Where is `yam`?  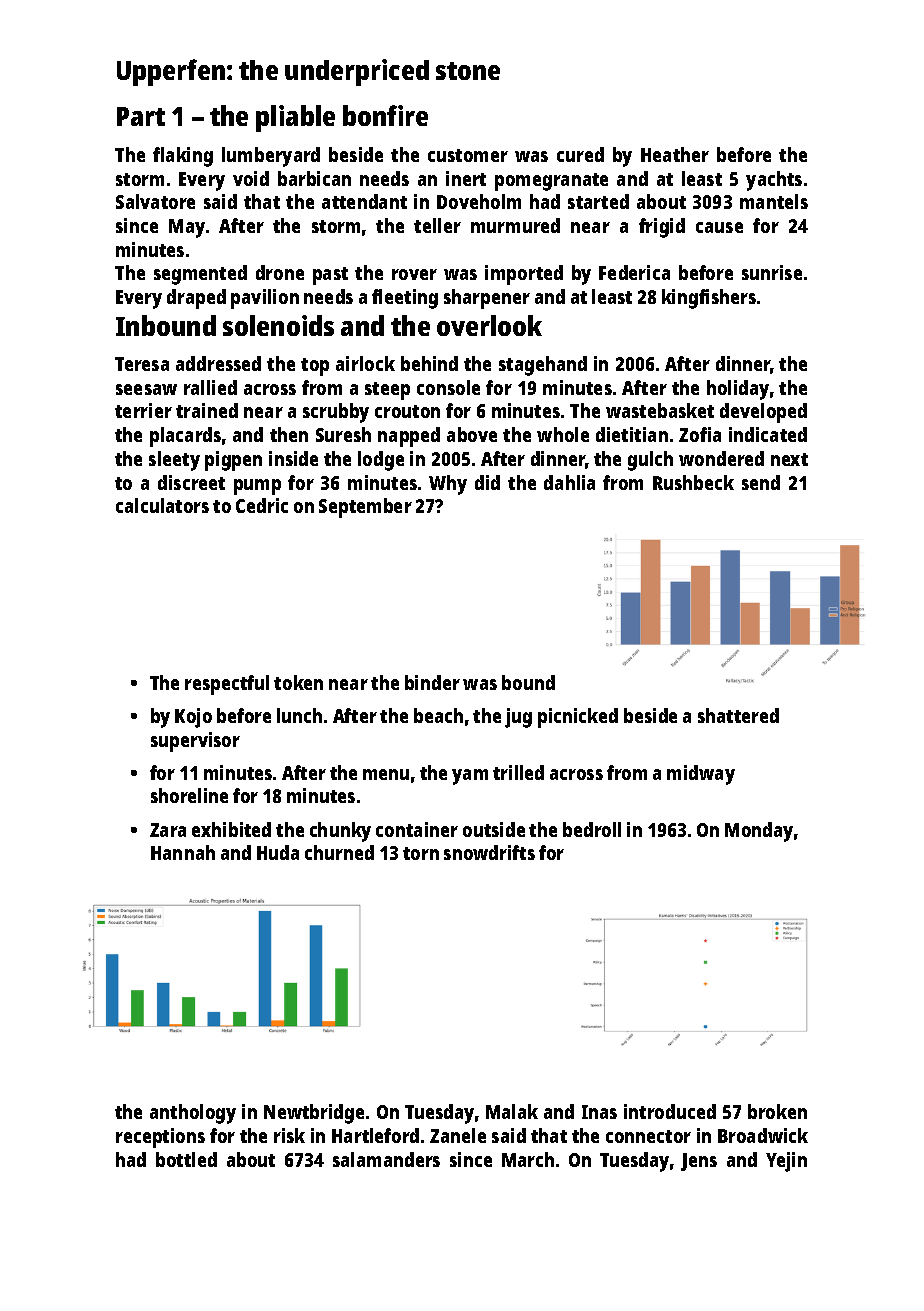
yam is located at coordinates (470, 777).
